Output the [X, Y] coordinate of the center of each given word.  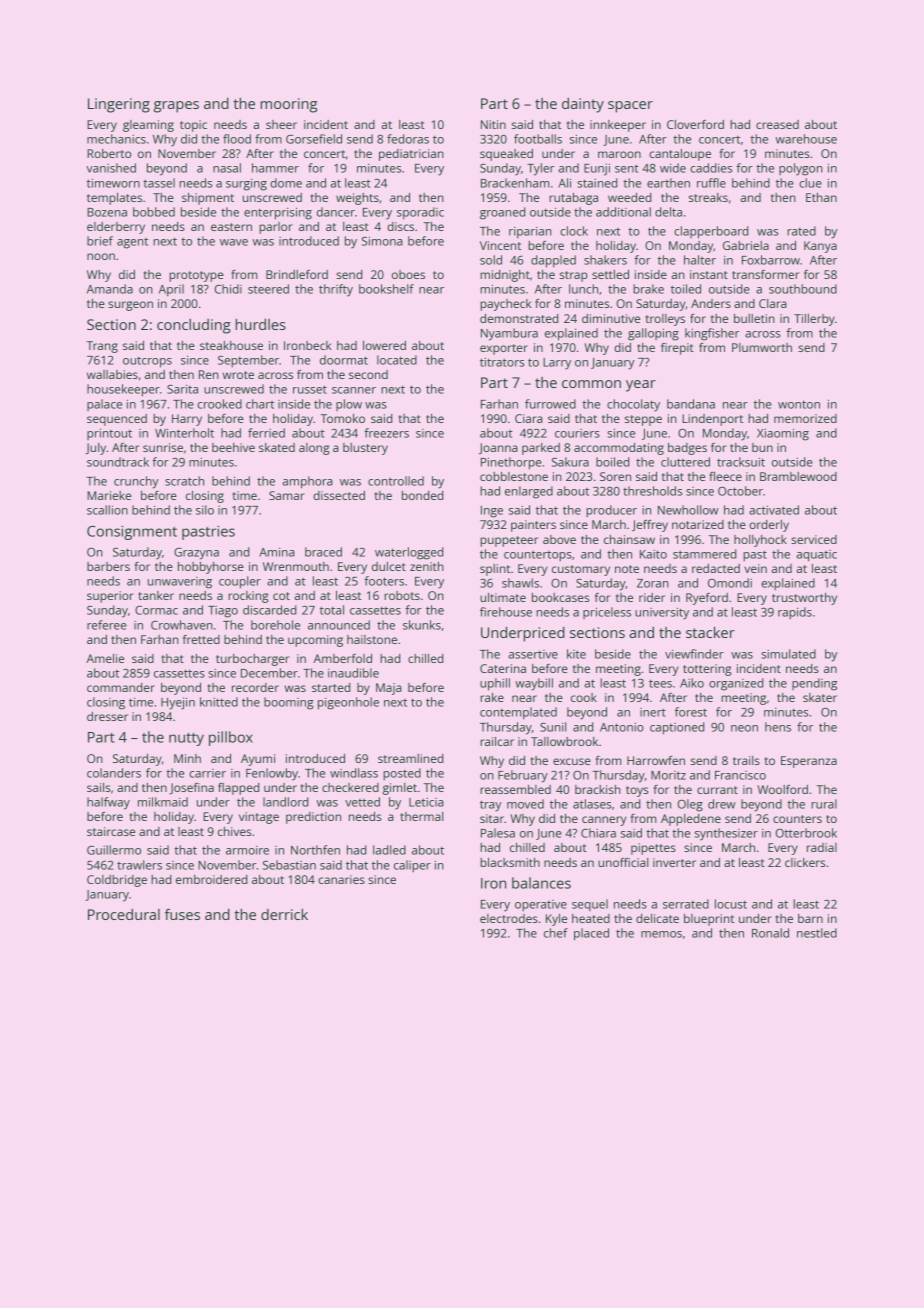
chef [556, 933]
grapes [176, 107]
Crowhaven [182, 625]
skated [277, 447]
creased [777, 124]
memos [661, 934]
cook [584, 697]
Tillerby [814, 320]
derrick [284, 914]
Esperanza [809, 762]
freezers [386, 433]
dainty [583, 105]
